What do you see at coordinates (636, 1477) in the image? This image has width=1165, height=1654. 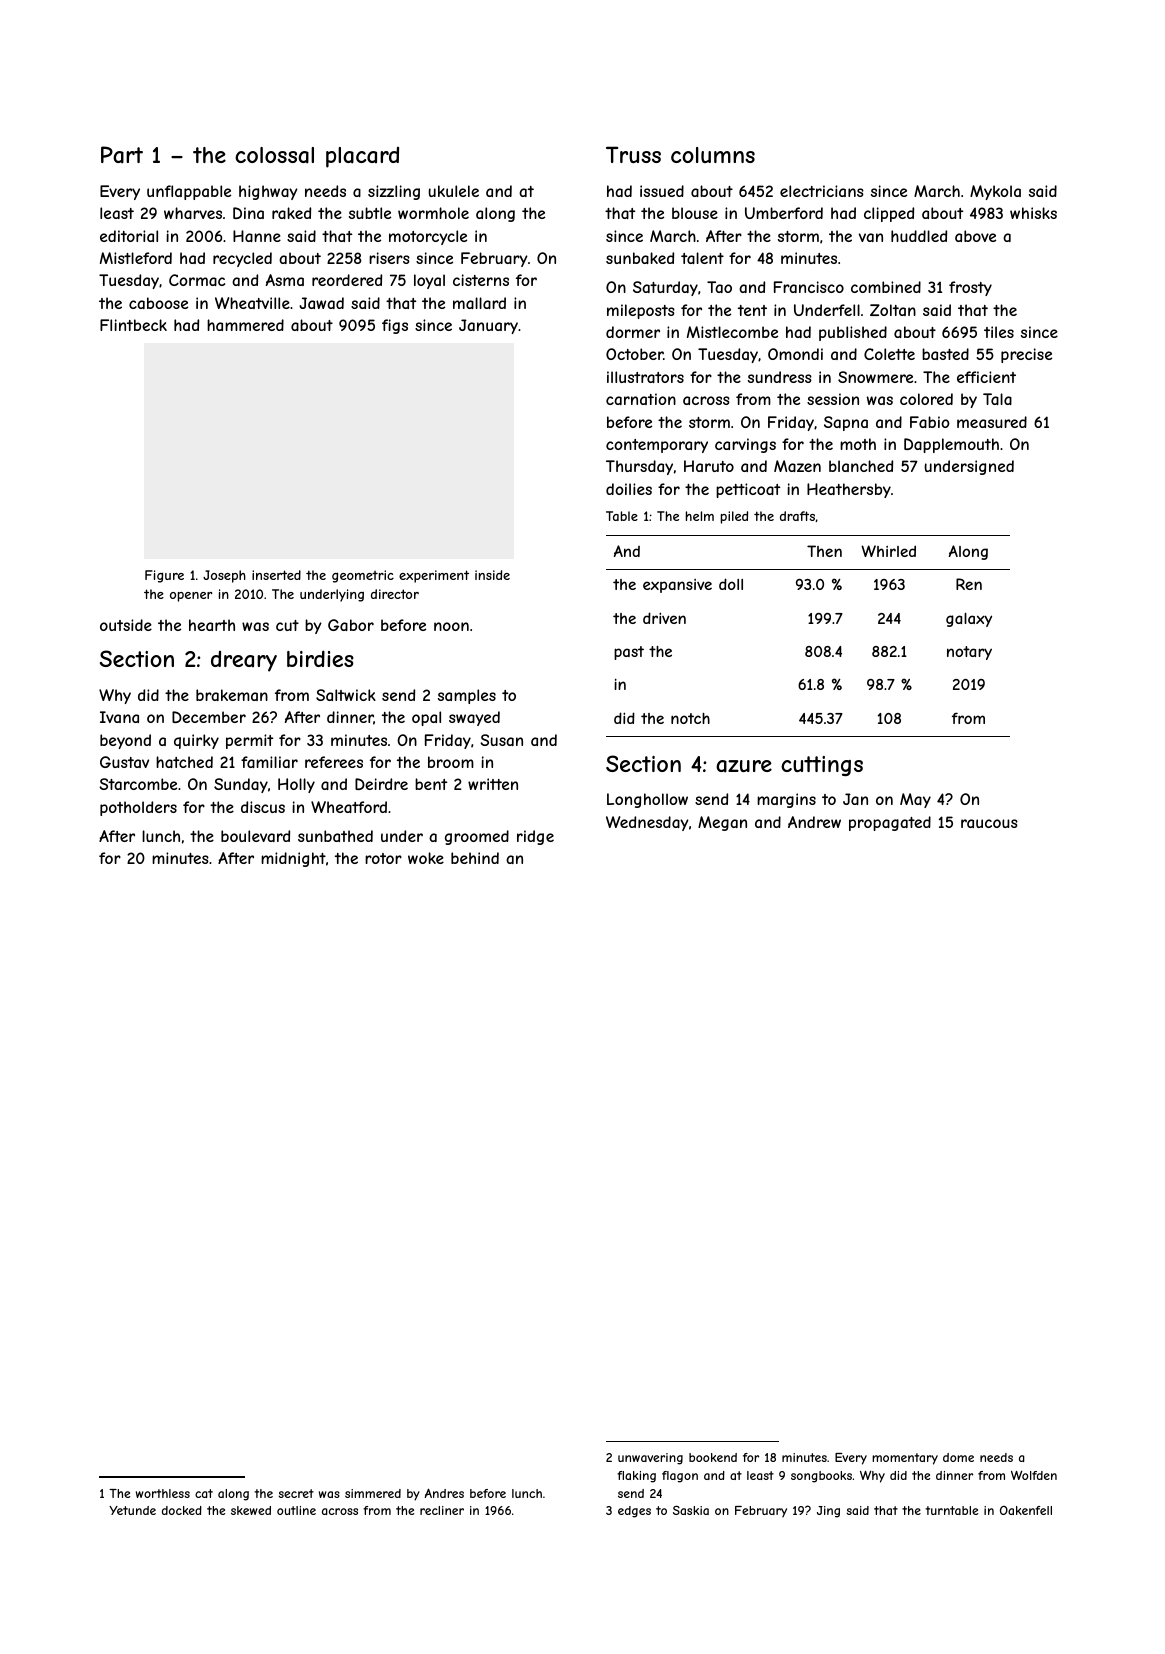 I see `flaking` at bounding box center [636, 1477].
